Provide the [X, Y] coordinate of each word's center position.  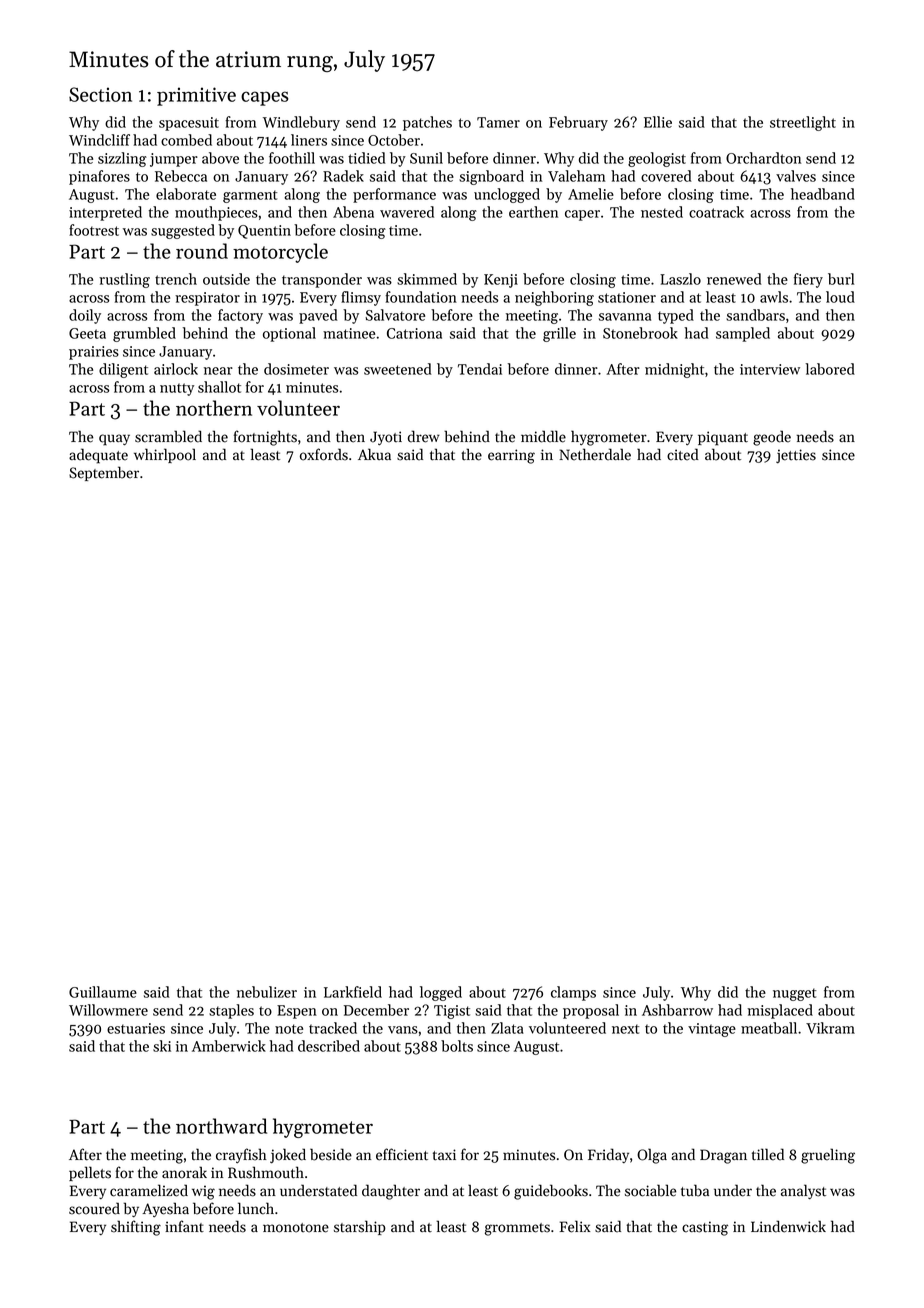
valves [796, 176]
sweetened [397, 369]
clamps [573, 993]
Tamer [498, 122]
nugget [794, 994]
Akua [374, 454]
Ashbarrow [677, 1010]
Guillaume [103, 992]
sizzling [122, 159]
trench [176, 279]
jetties [796, 456]
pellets [90, 1173]
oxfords [324, 454]
